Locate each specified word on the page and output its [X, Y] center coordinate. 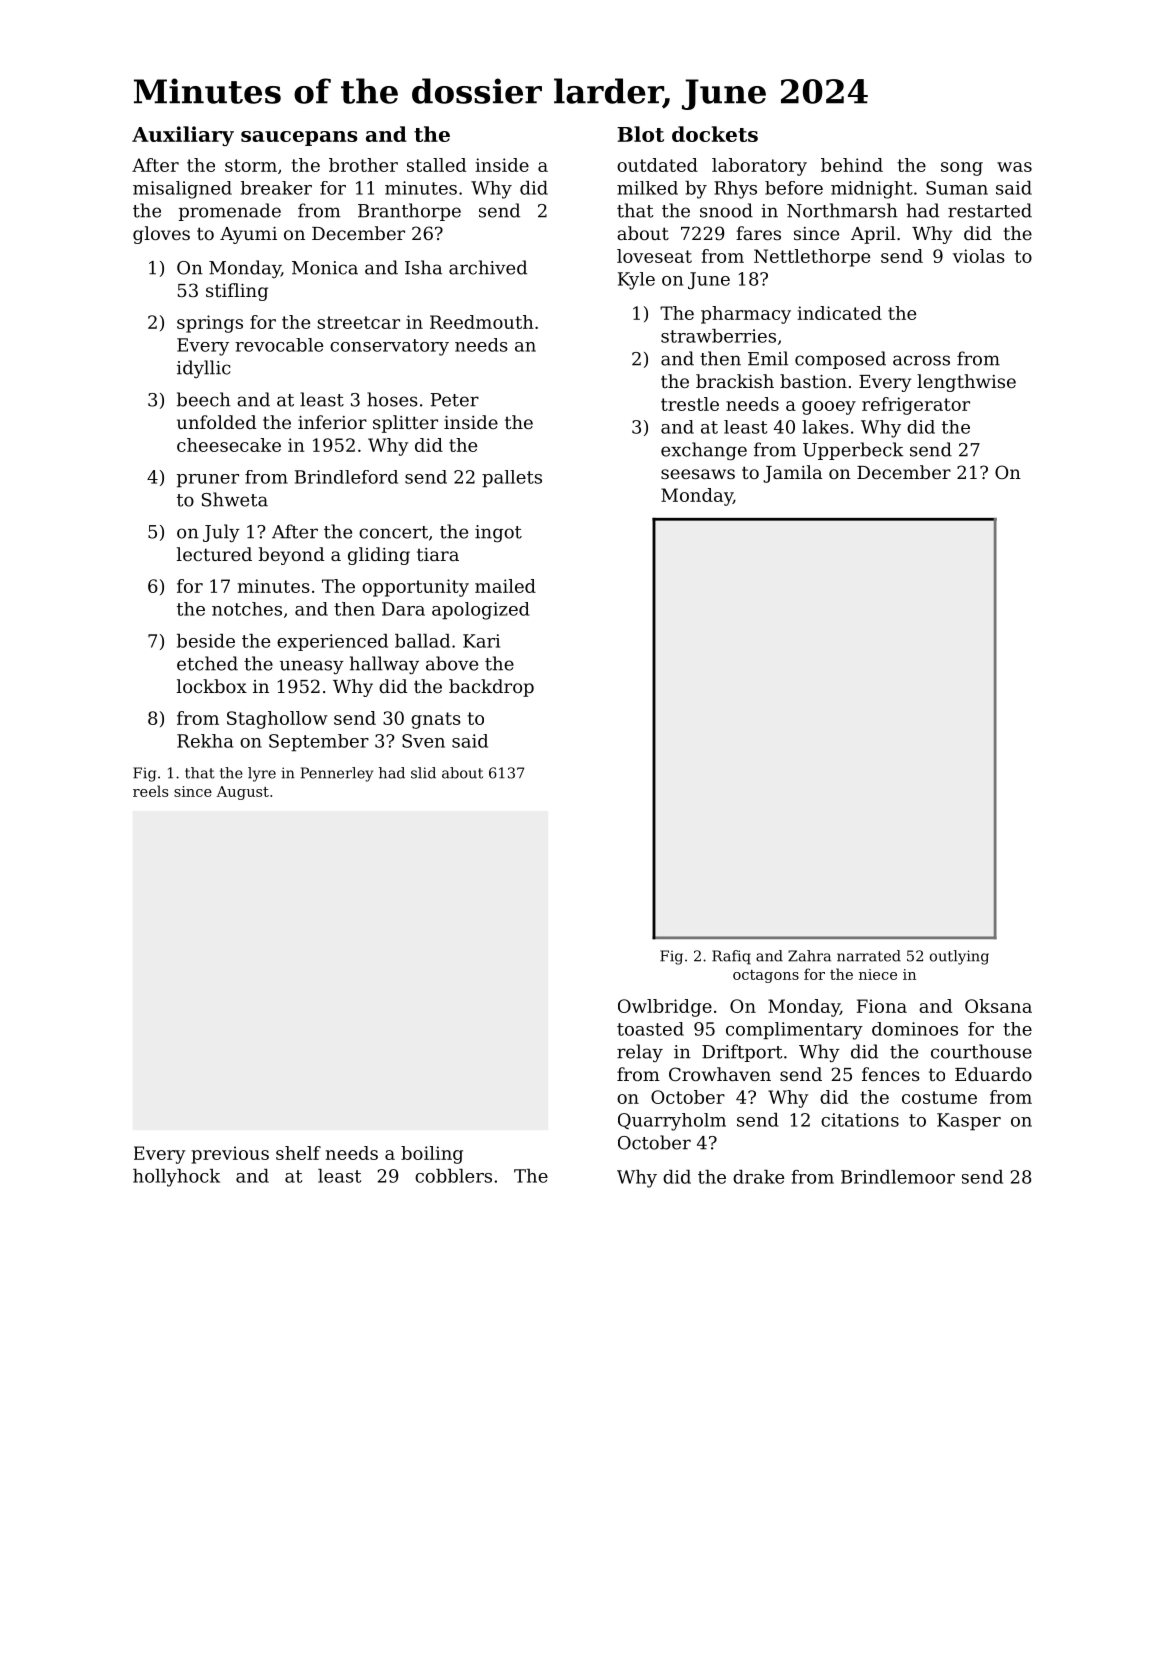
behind [852, 165]
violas [979, 256]
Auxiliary [183, 136]
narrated [869, 956]
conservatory [389, 347]
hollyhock [176, 1178]
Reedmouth [482, 322]
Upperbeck [853, 451]
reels [150, 791]
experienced [332, 642]
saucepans [299, 138]
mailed [505, 586]
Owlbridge [665, 1008]
